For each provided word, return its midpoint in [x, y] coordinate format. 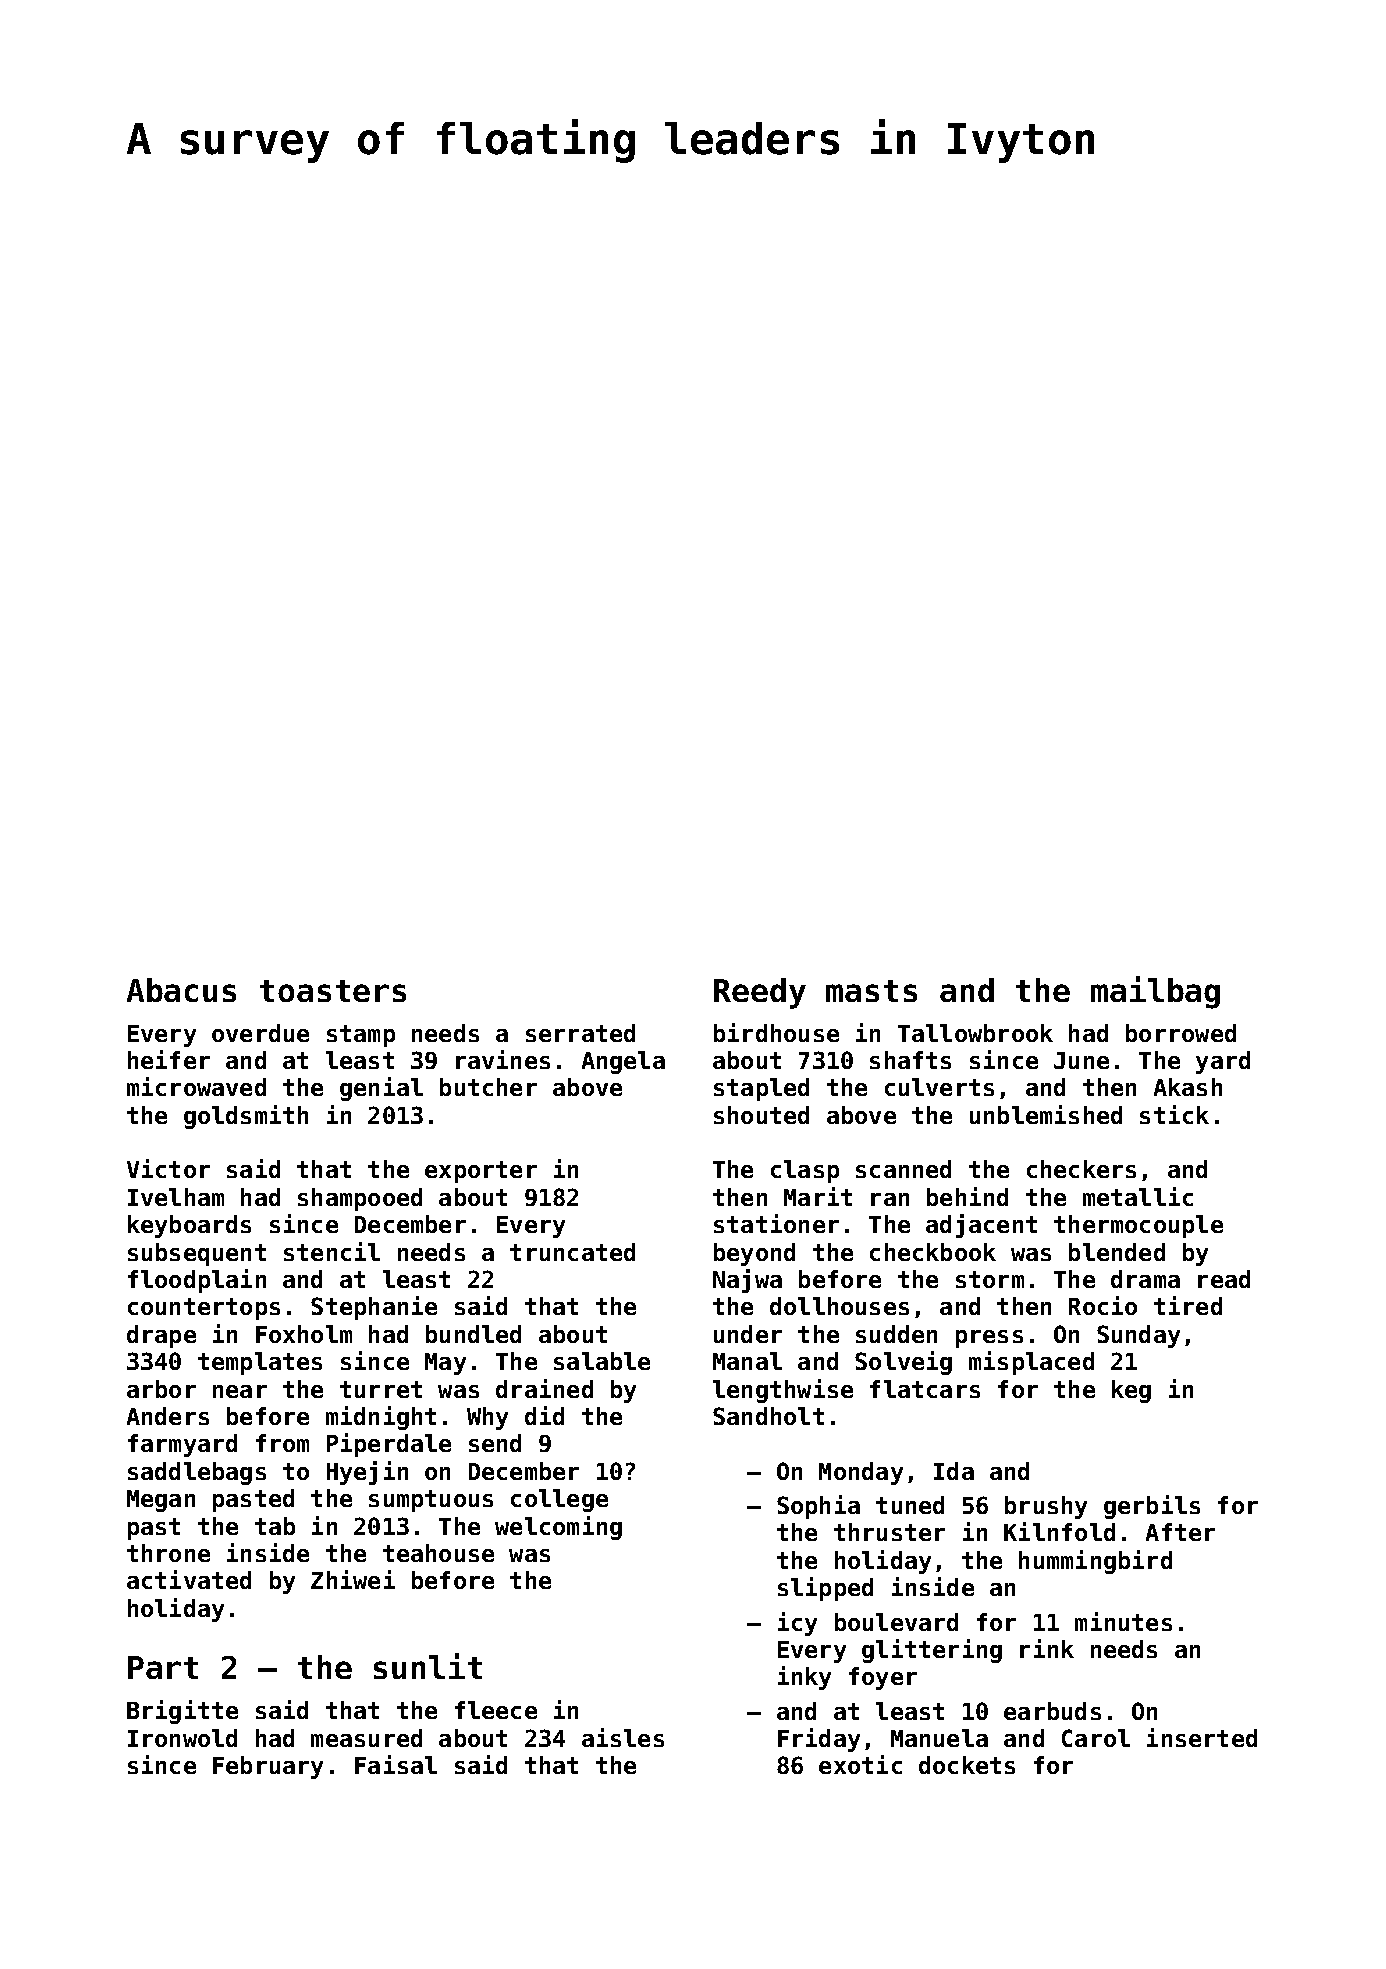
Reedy [760, 993]
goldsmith [246, 1117]
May [445, 1364]
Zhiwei [353, 1579]
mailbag [1155, 992]
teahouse [438, 1553]
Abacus [181, 990]
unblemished [1046, 1114]
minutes [1123, 1621]
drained [544, 1388]
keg [1131, 1391]
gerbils [1152, 1507]
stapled [761, 1089]
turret [381, 1389]
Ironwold [182, 1738]
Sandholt [768, 1416]
